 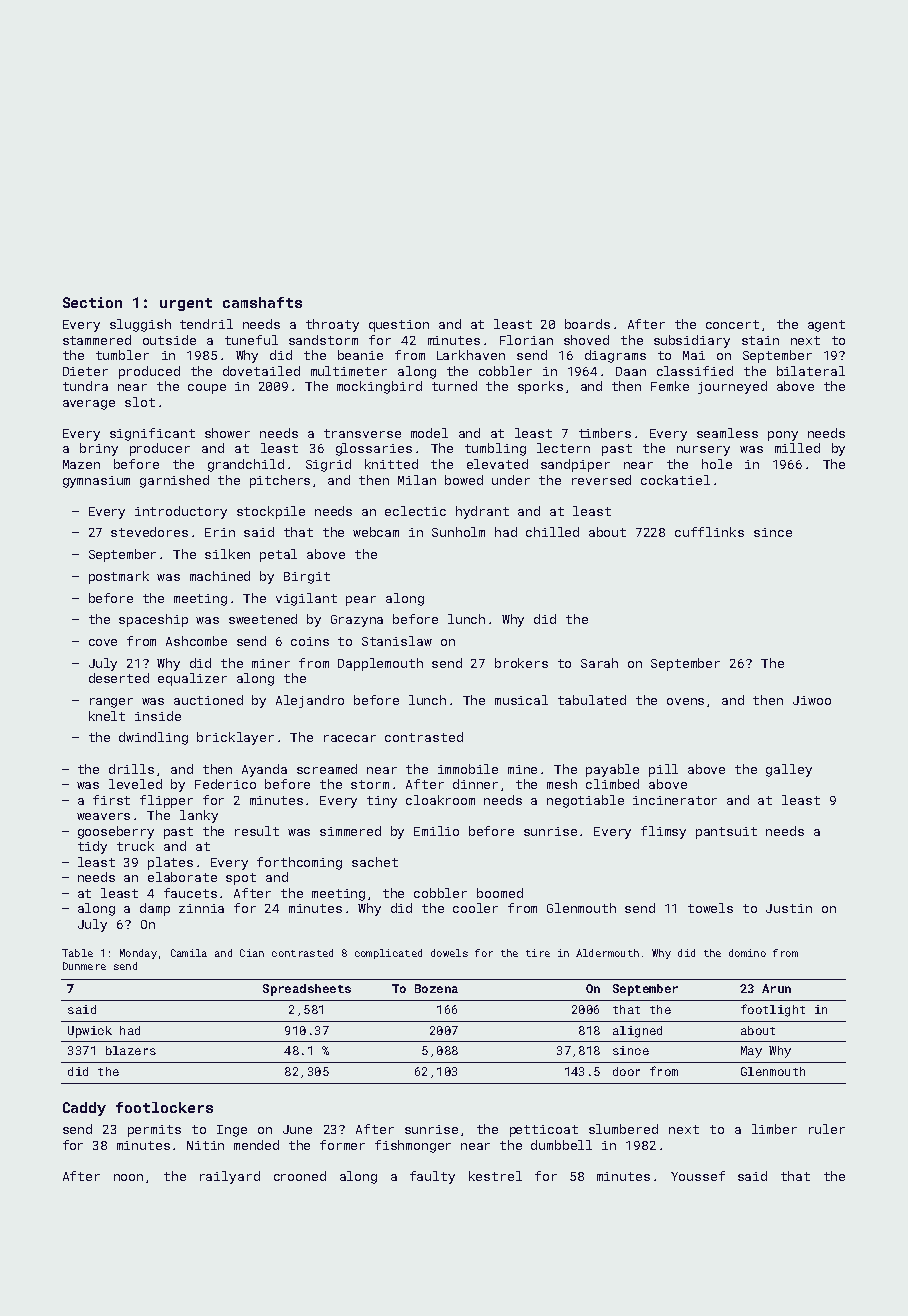 What do you see at coordinates (128, 1177) in the document?
I see `noon` at bounding box center [128, 1177].
